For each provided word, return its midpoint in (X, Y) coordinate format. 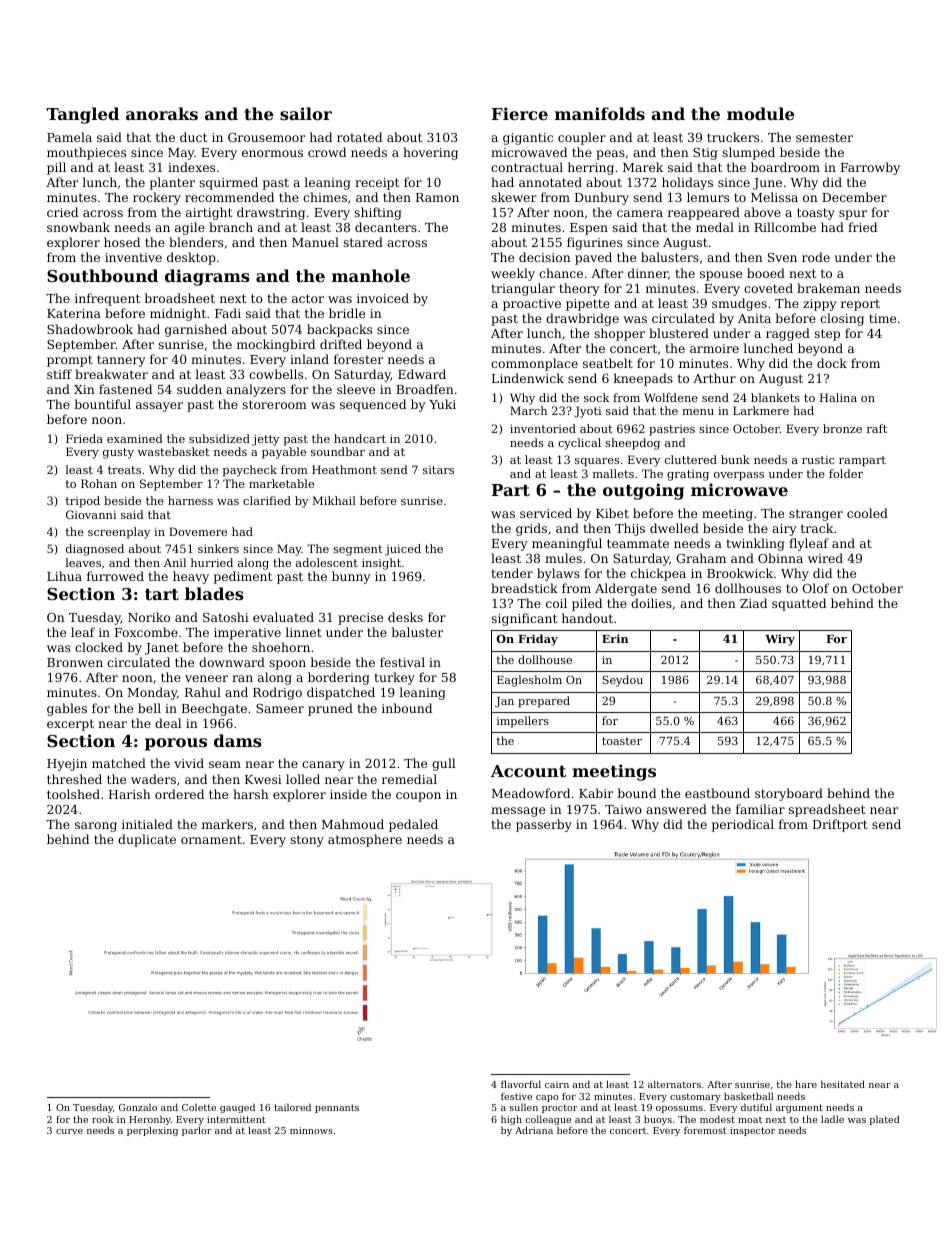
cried (62, 212)
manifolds (600, 113)
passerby (544, 825)
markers (227, 824)
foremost (705, 1130)
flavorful (521, 1084)
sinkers (218, 548)
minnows (311, 1130)
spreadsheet (827, 810)
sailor (306, 113)
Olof (815, 588)
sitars (438, 470)
